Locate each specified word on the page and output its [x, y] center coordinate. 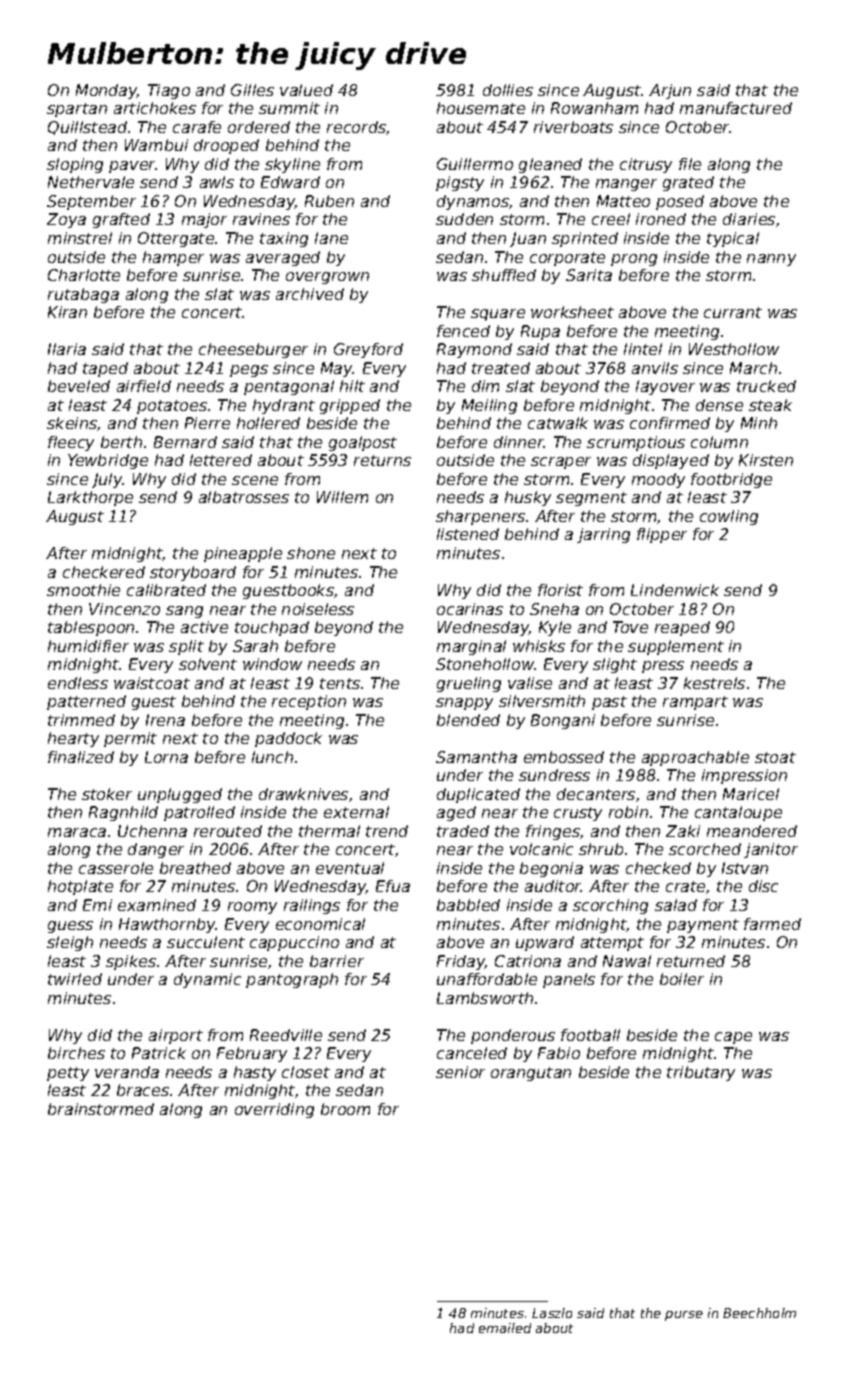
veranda [127, 1072]
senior [460, 1072]
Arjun [670, 91]
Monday [107, 91]
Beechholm [759, 1313]
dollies [508, 90]
